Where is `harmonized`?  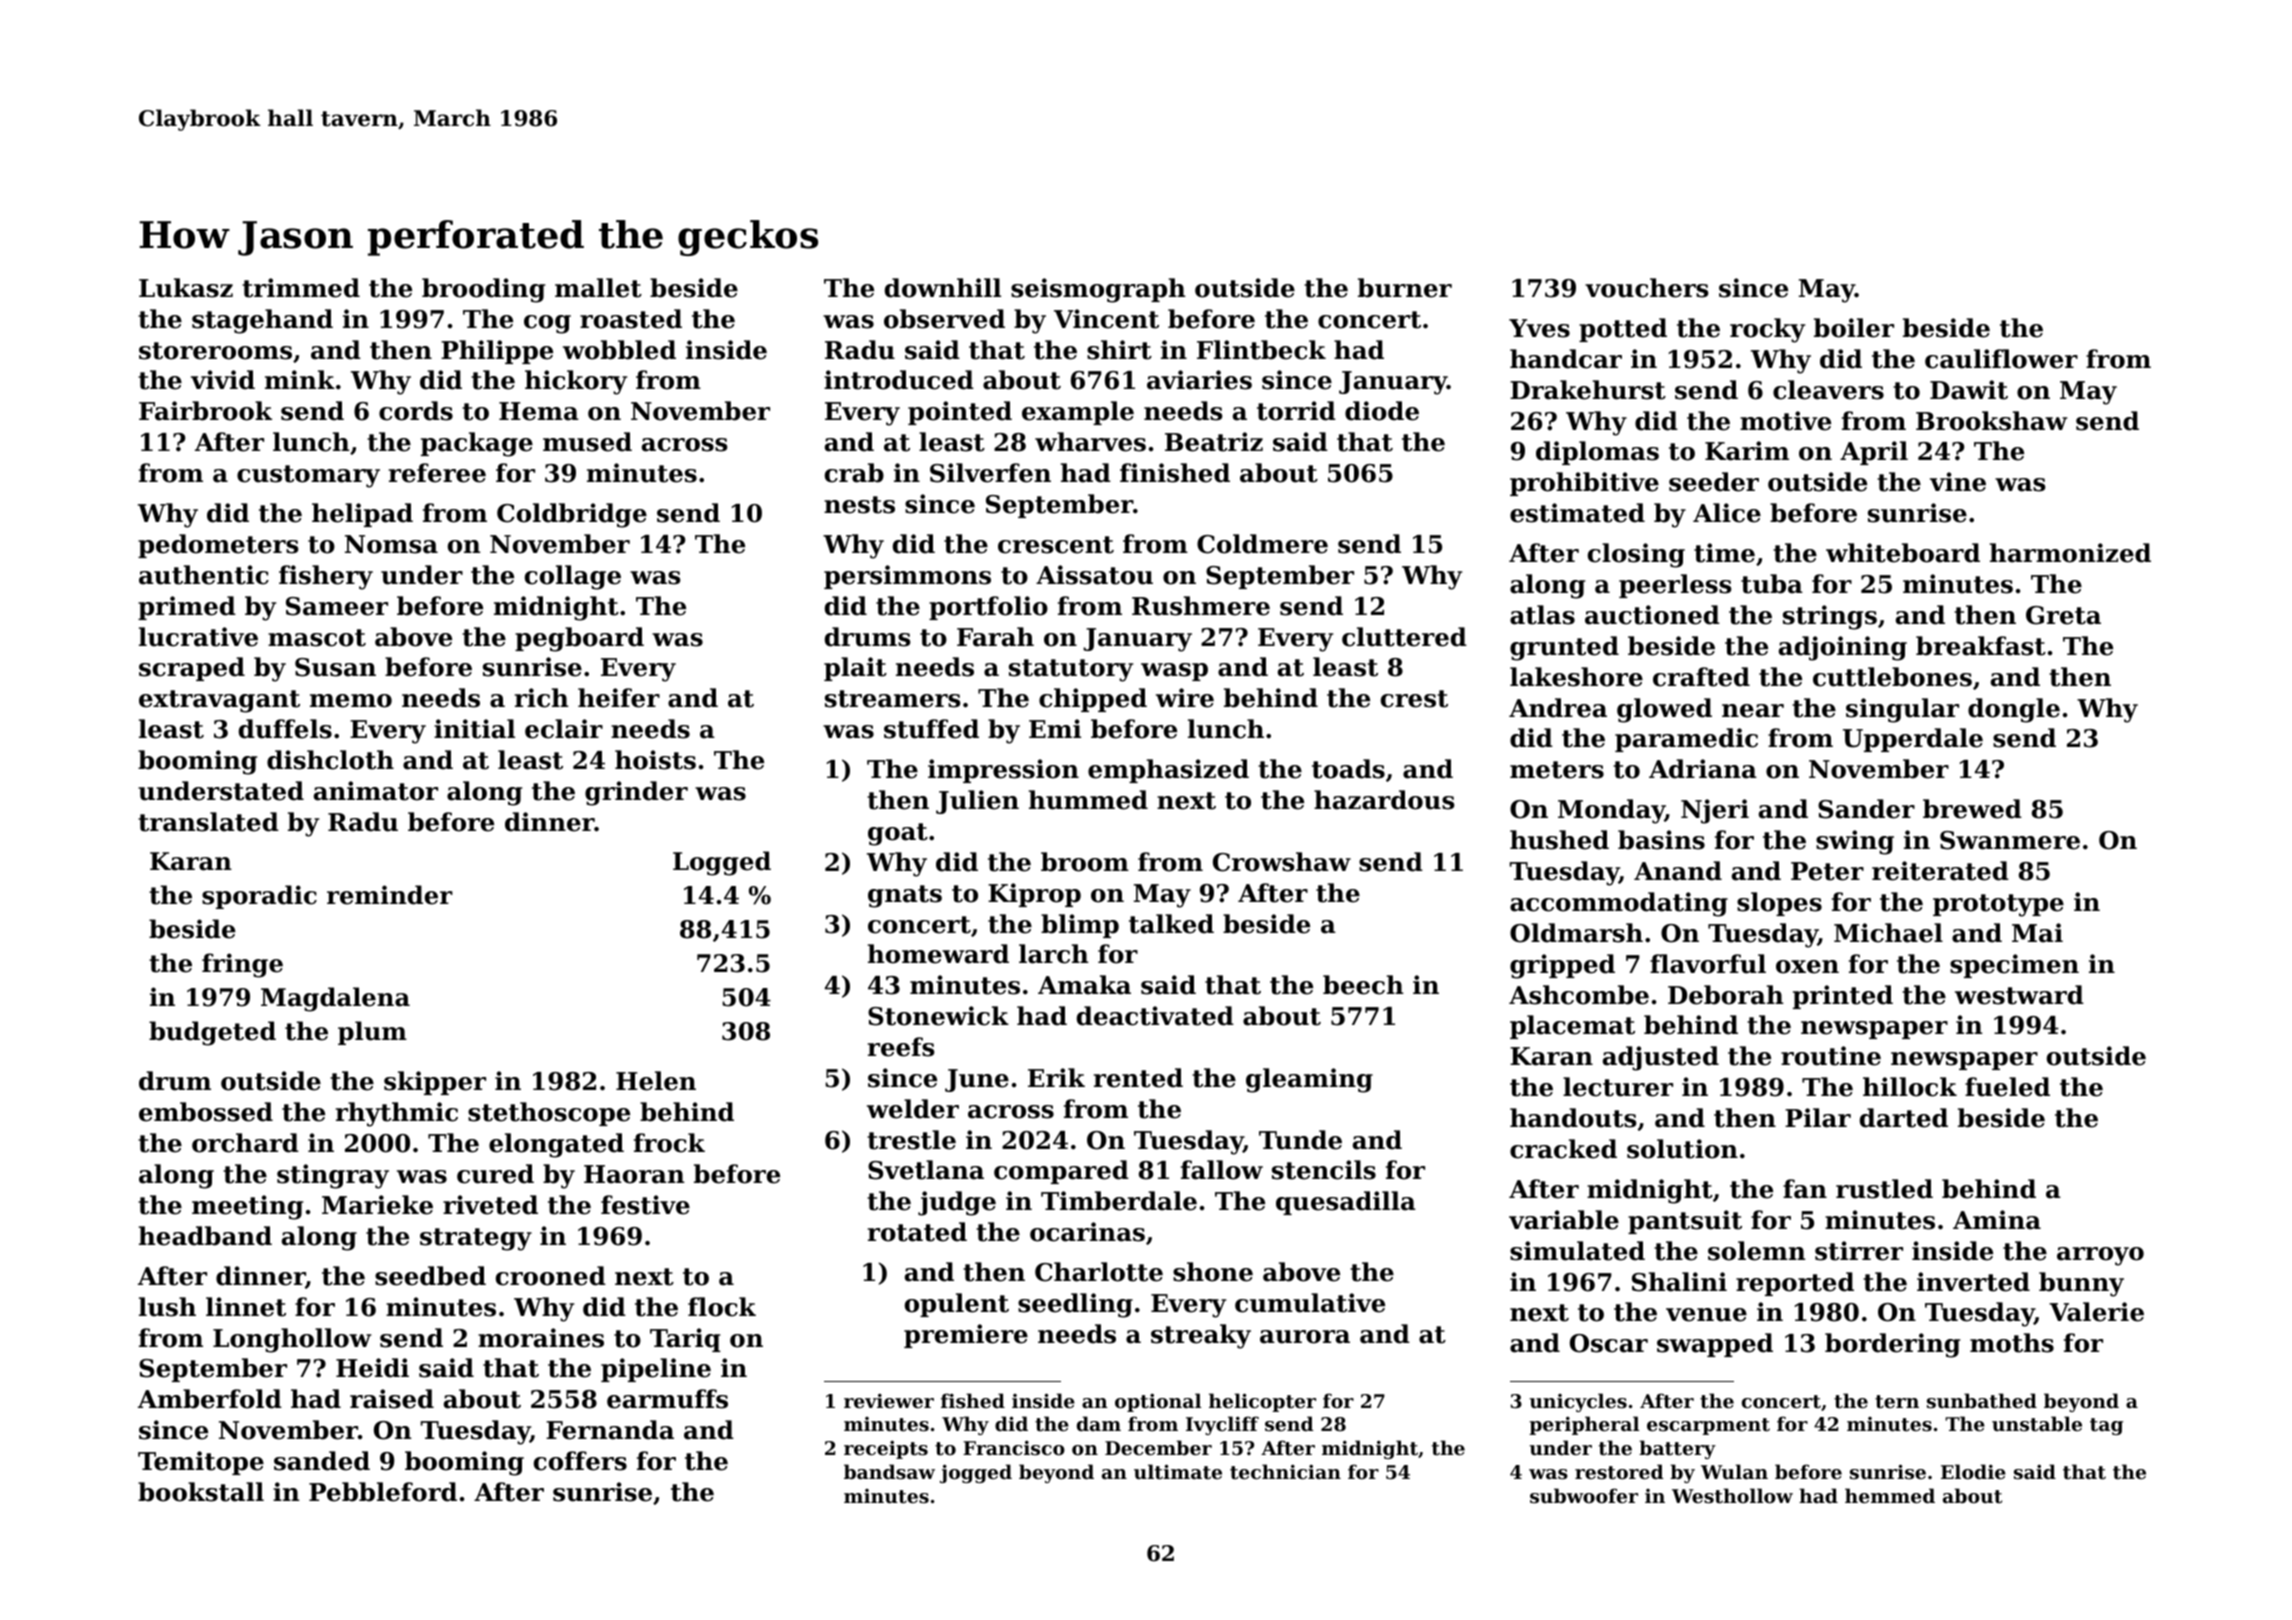 harmonized is located at coordinates (2070, 553).
